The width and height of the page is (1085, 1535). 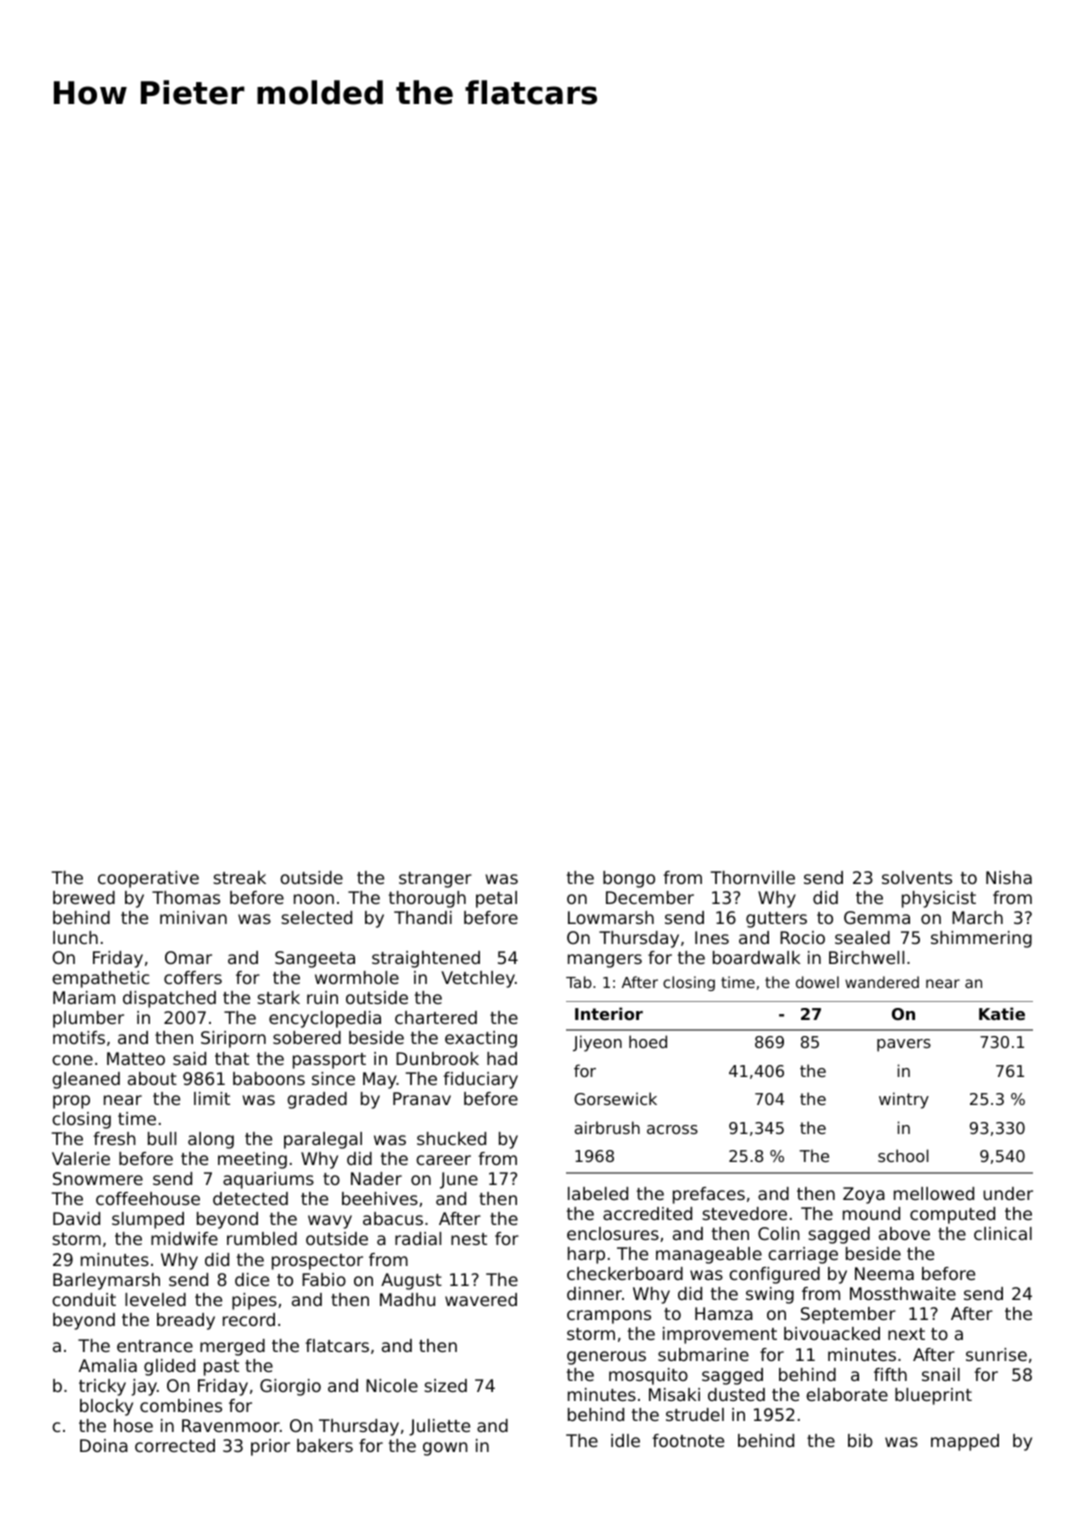 I want to click on Katie, so click(x=1002, y=1013).
